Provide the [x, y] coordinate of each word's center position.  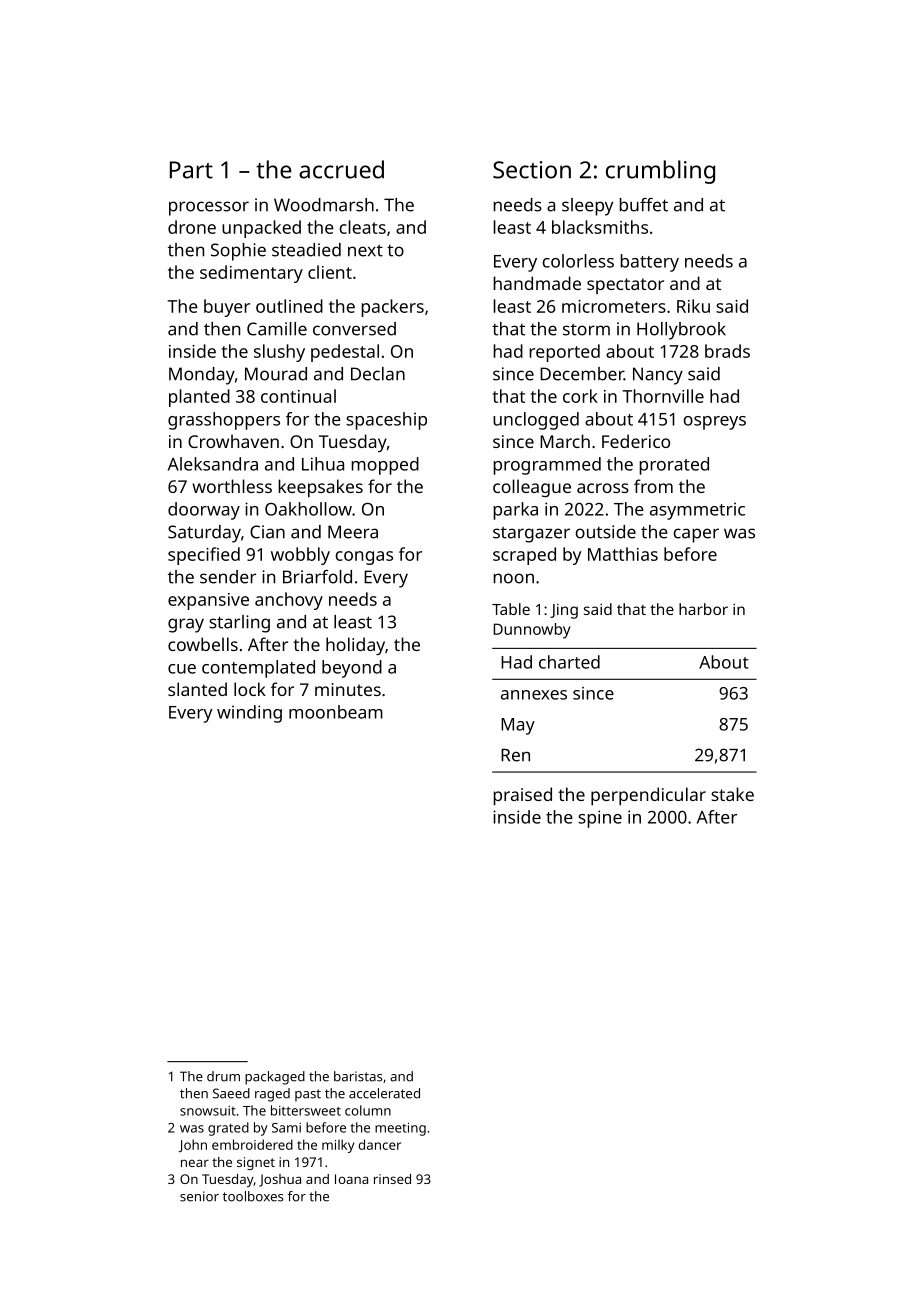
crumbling [660, 172]
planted [199, 398]
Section [532, 170]
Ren [515, 755]
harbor [703, 609]
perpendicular [648, 796]
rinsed [392, 1179]
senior [199, 1196]
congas [364, 558]
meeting [400, 1129]
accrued [341, 169]
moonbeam [336, 712]
